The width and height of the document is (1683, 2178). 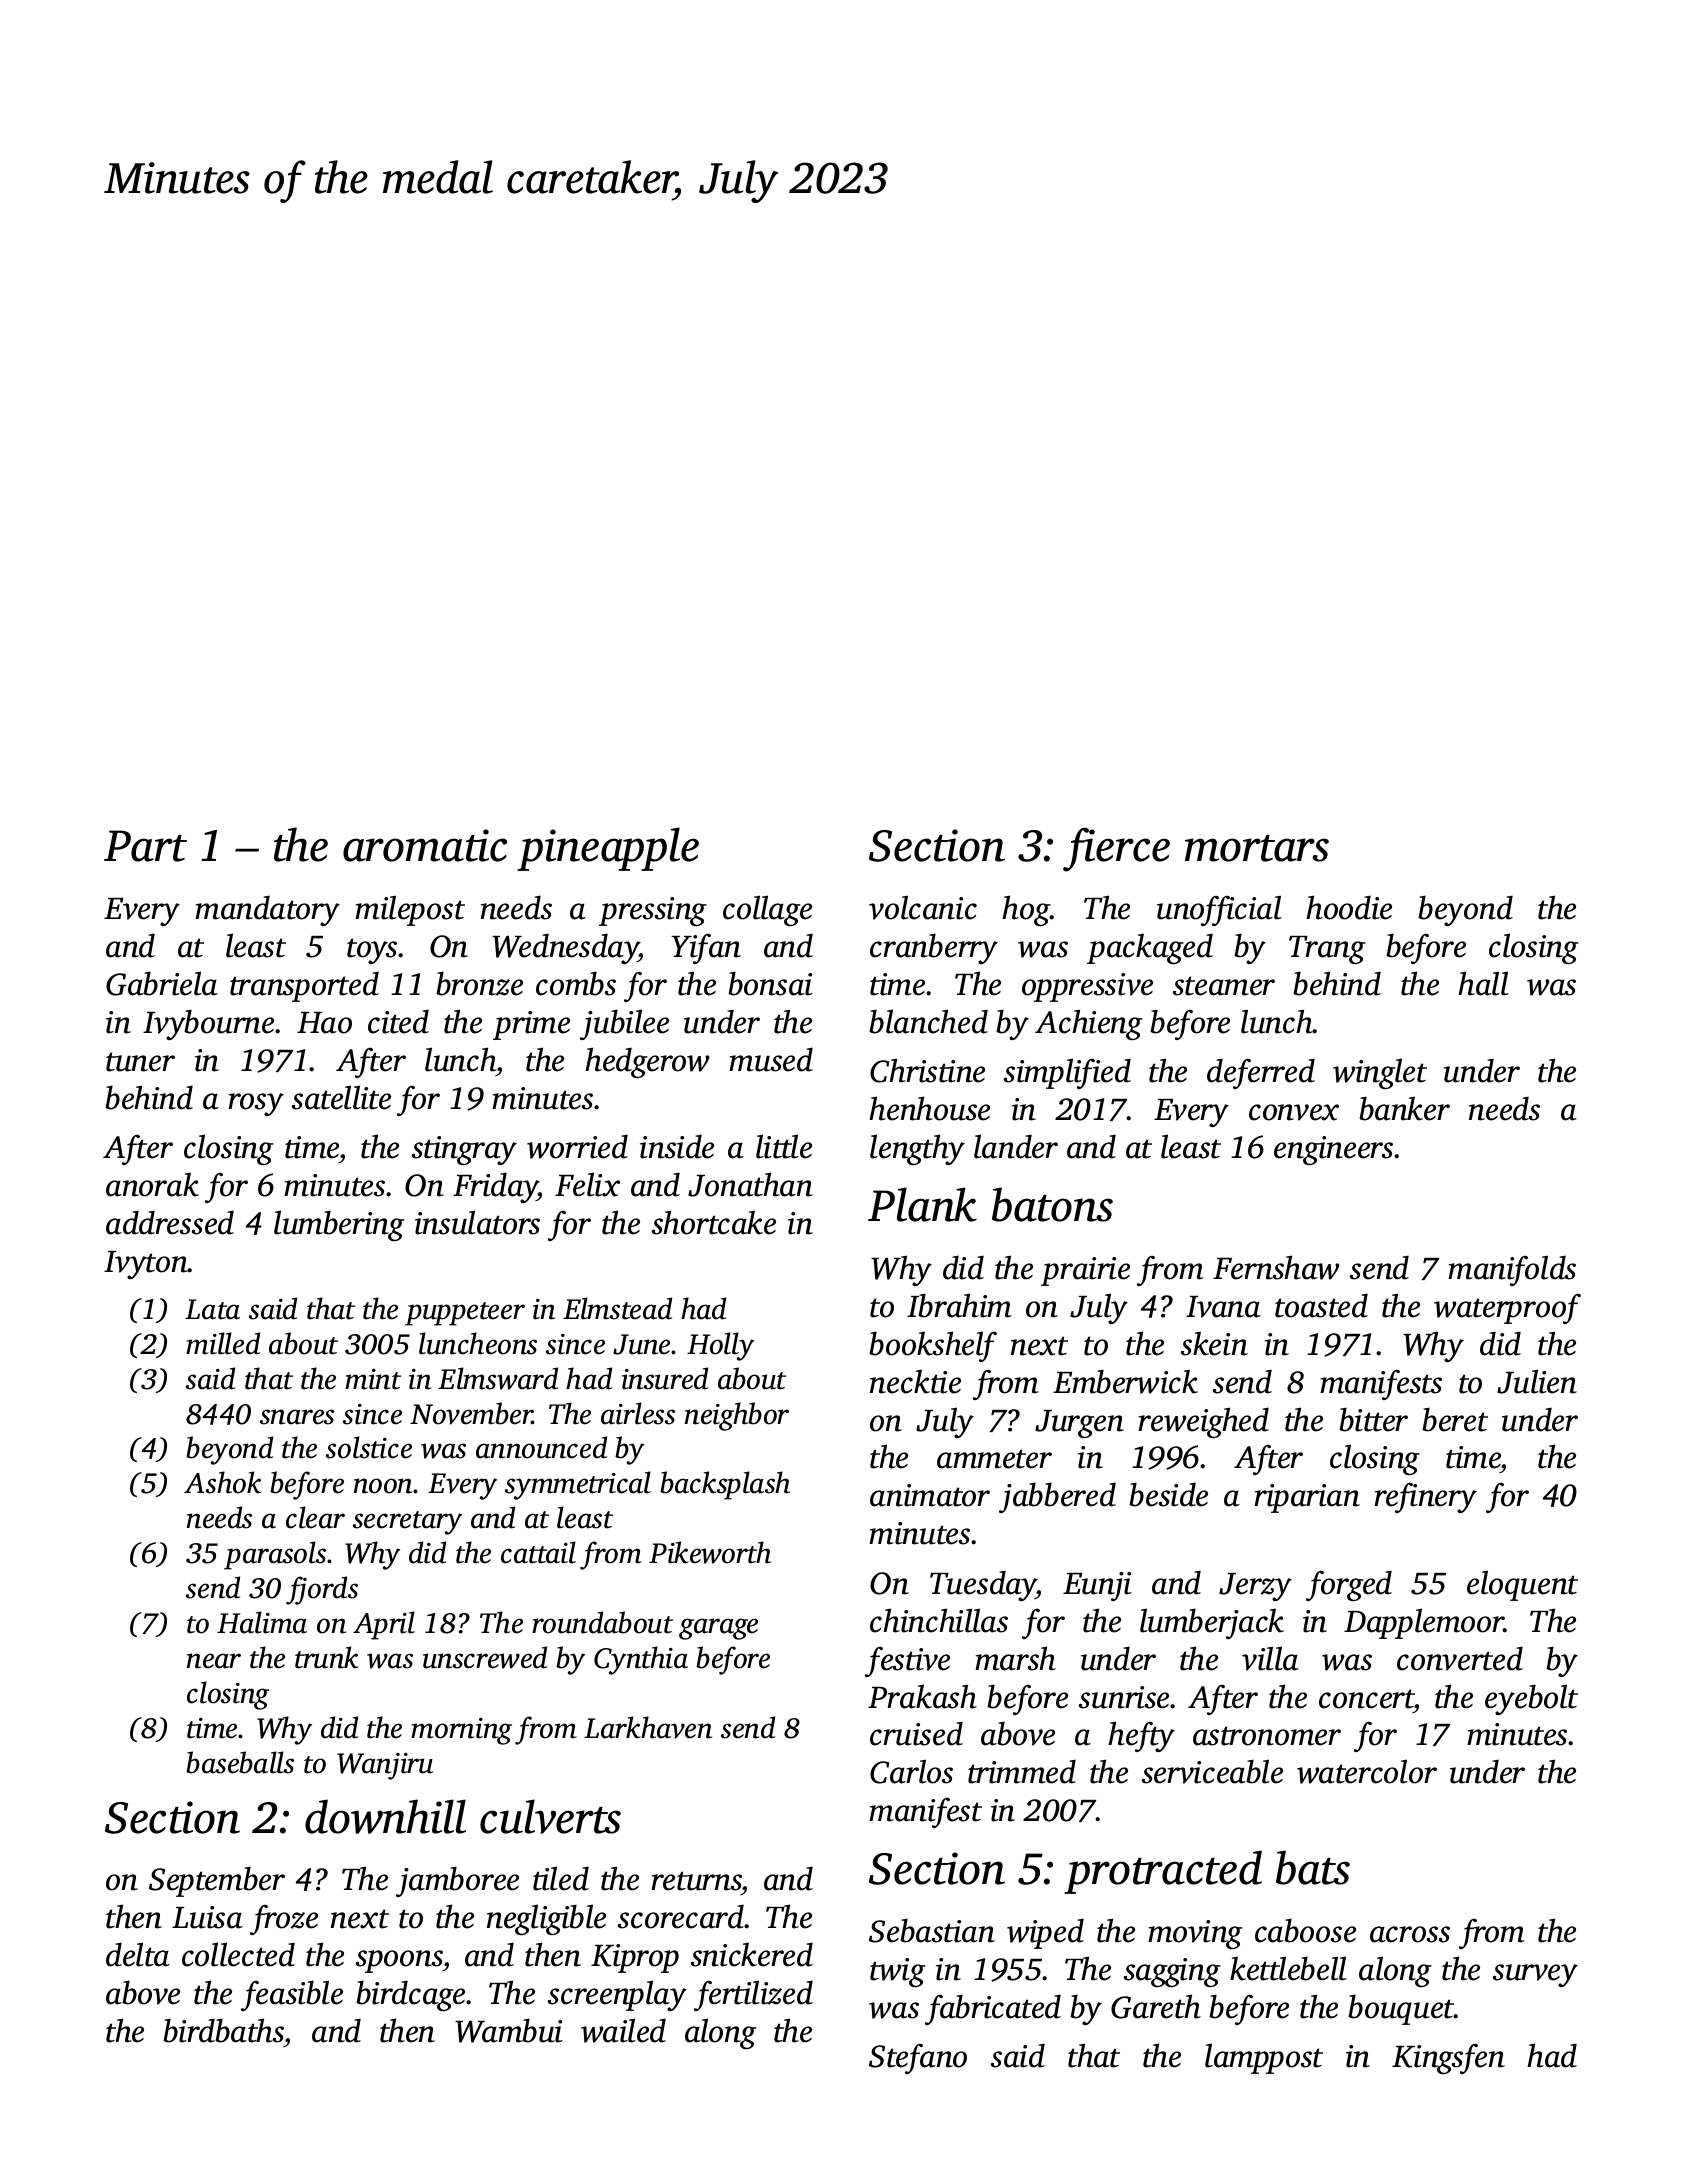 I want to click on pineapple, so click(x=608, y=849).
